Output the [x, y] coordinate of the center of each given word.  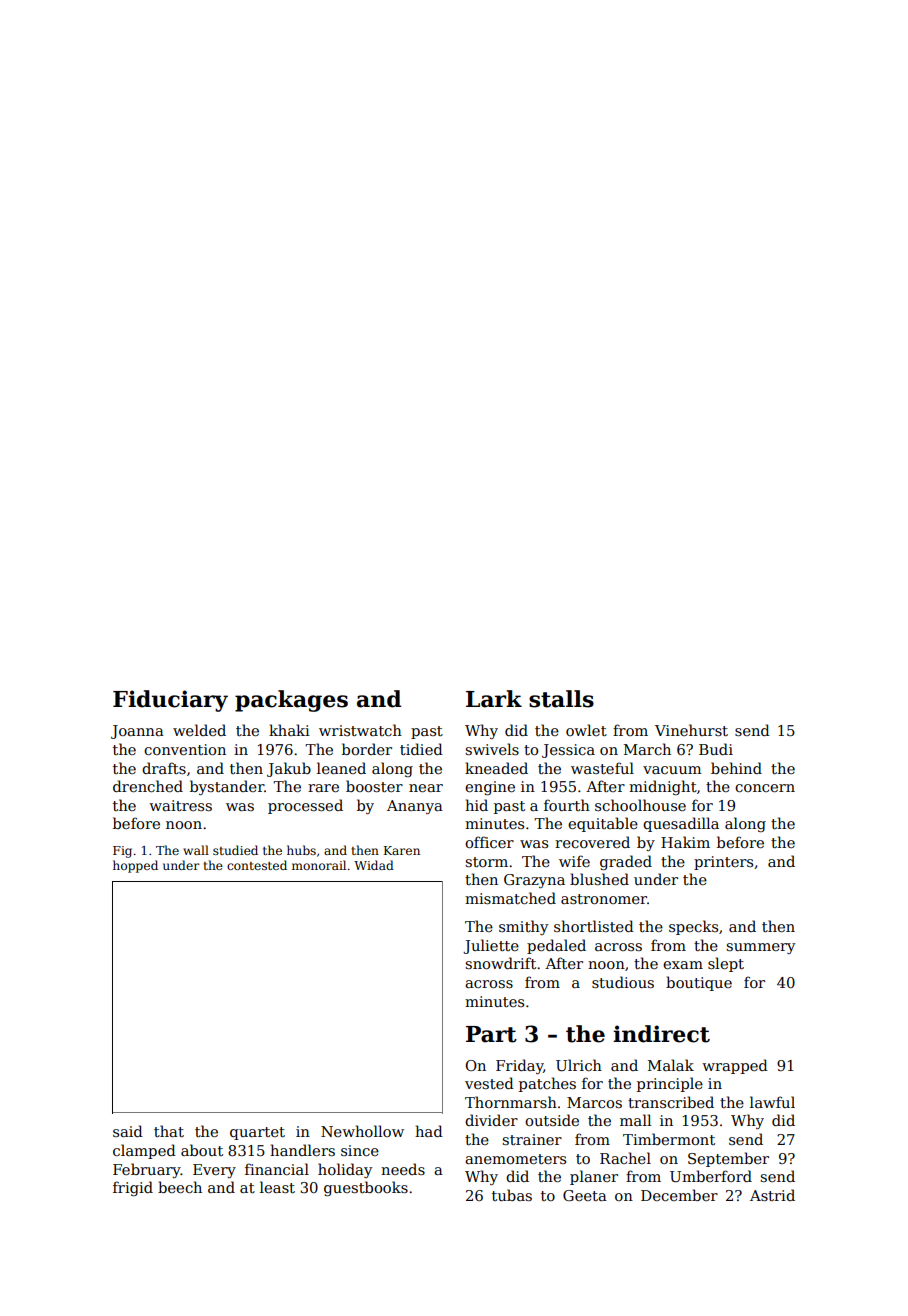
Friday [519, 1066]
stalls [561, 699]
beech [180, 1187]
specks [693, 927]
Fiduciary [170, 701]
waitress [180, 805]
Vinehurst [691, 730]
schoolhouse [640, 805]
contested [257, 865]
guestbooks [366, 1188]
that [169, 1131]
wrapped [735, 1066]
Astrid [772, 1195]
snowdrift [500, 963]
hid [476, 805]
